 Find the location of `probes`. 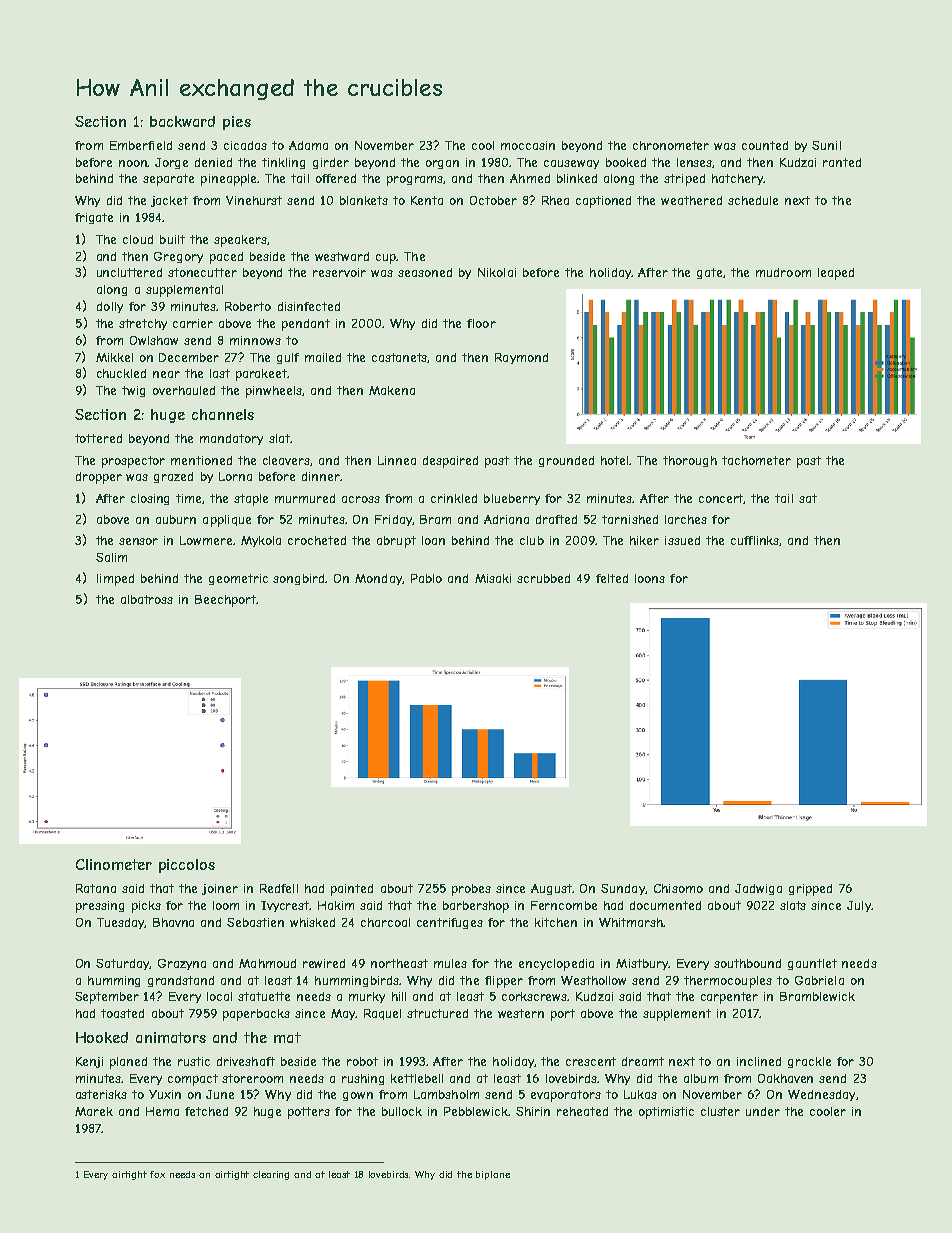

probes is located at coordinates (471, 890).
